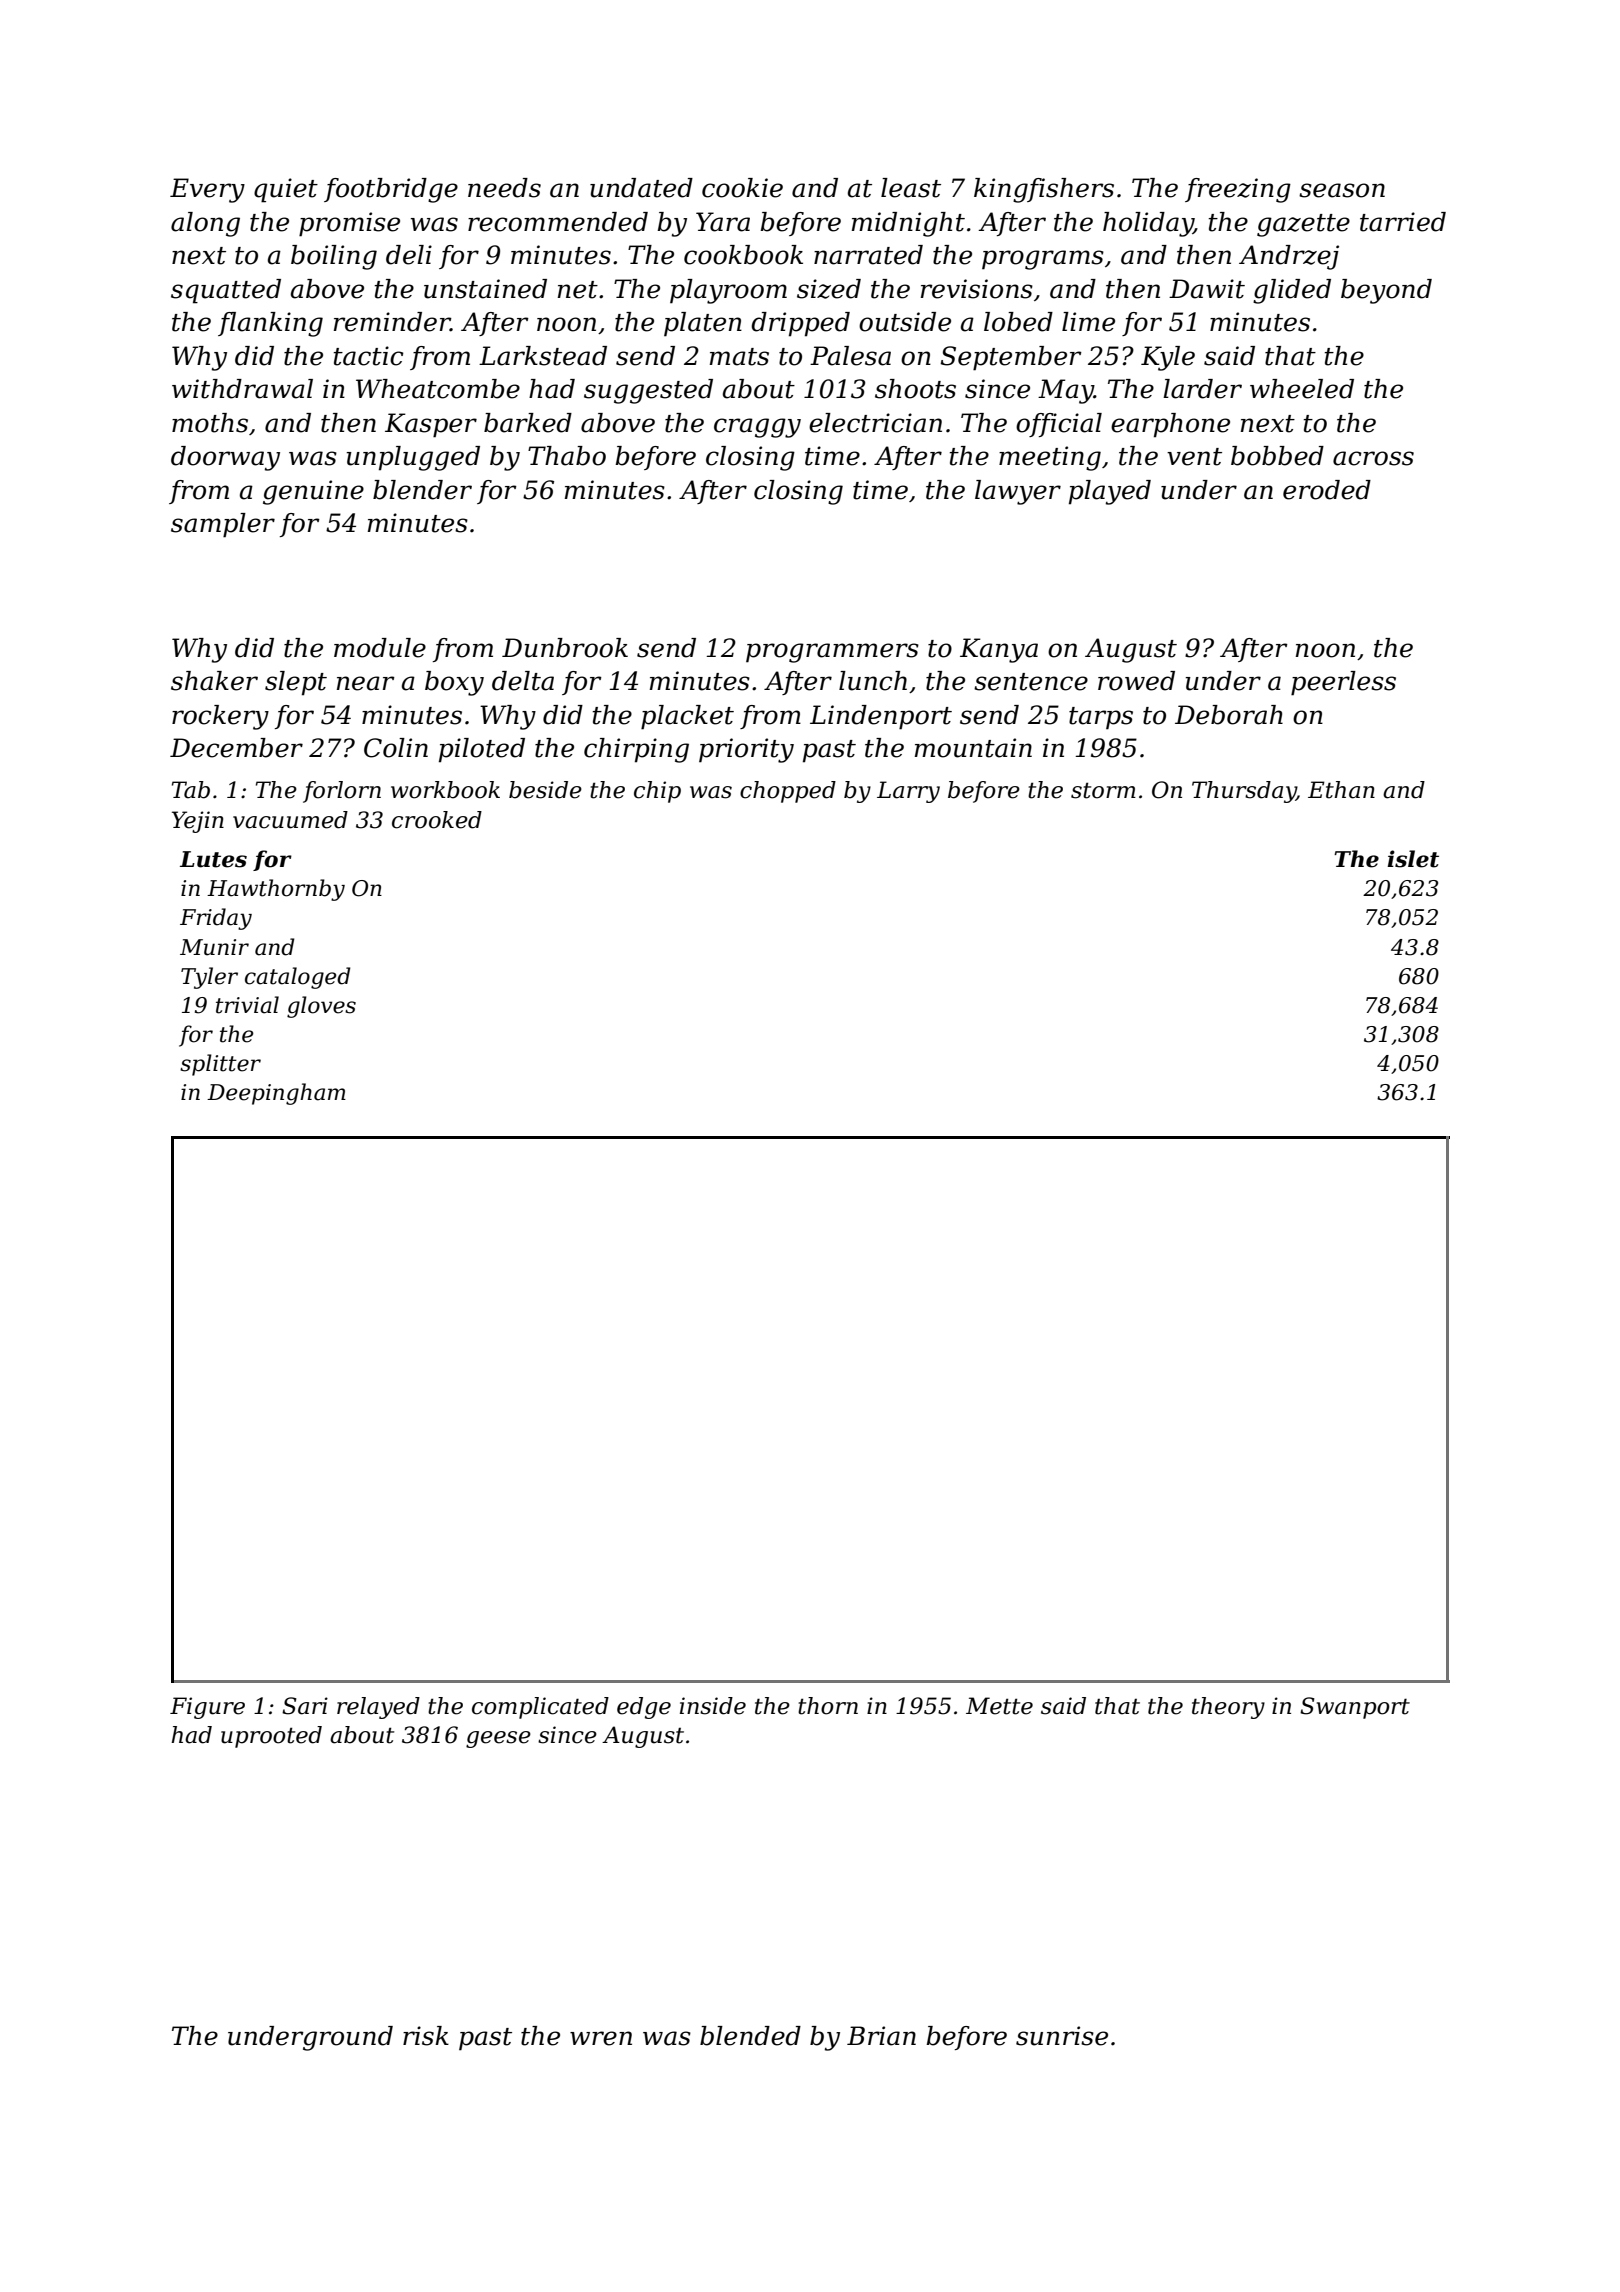 The height and width of the image is (2292, 1620). I want to click on Wheatcombe, so click(438, 389).
